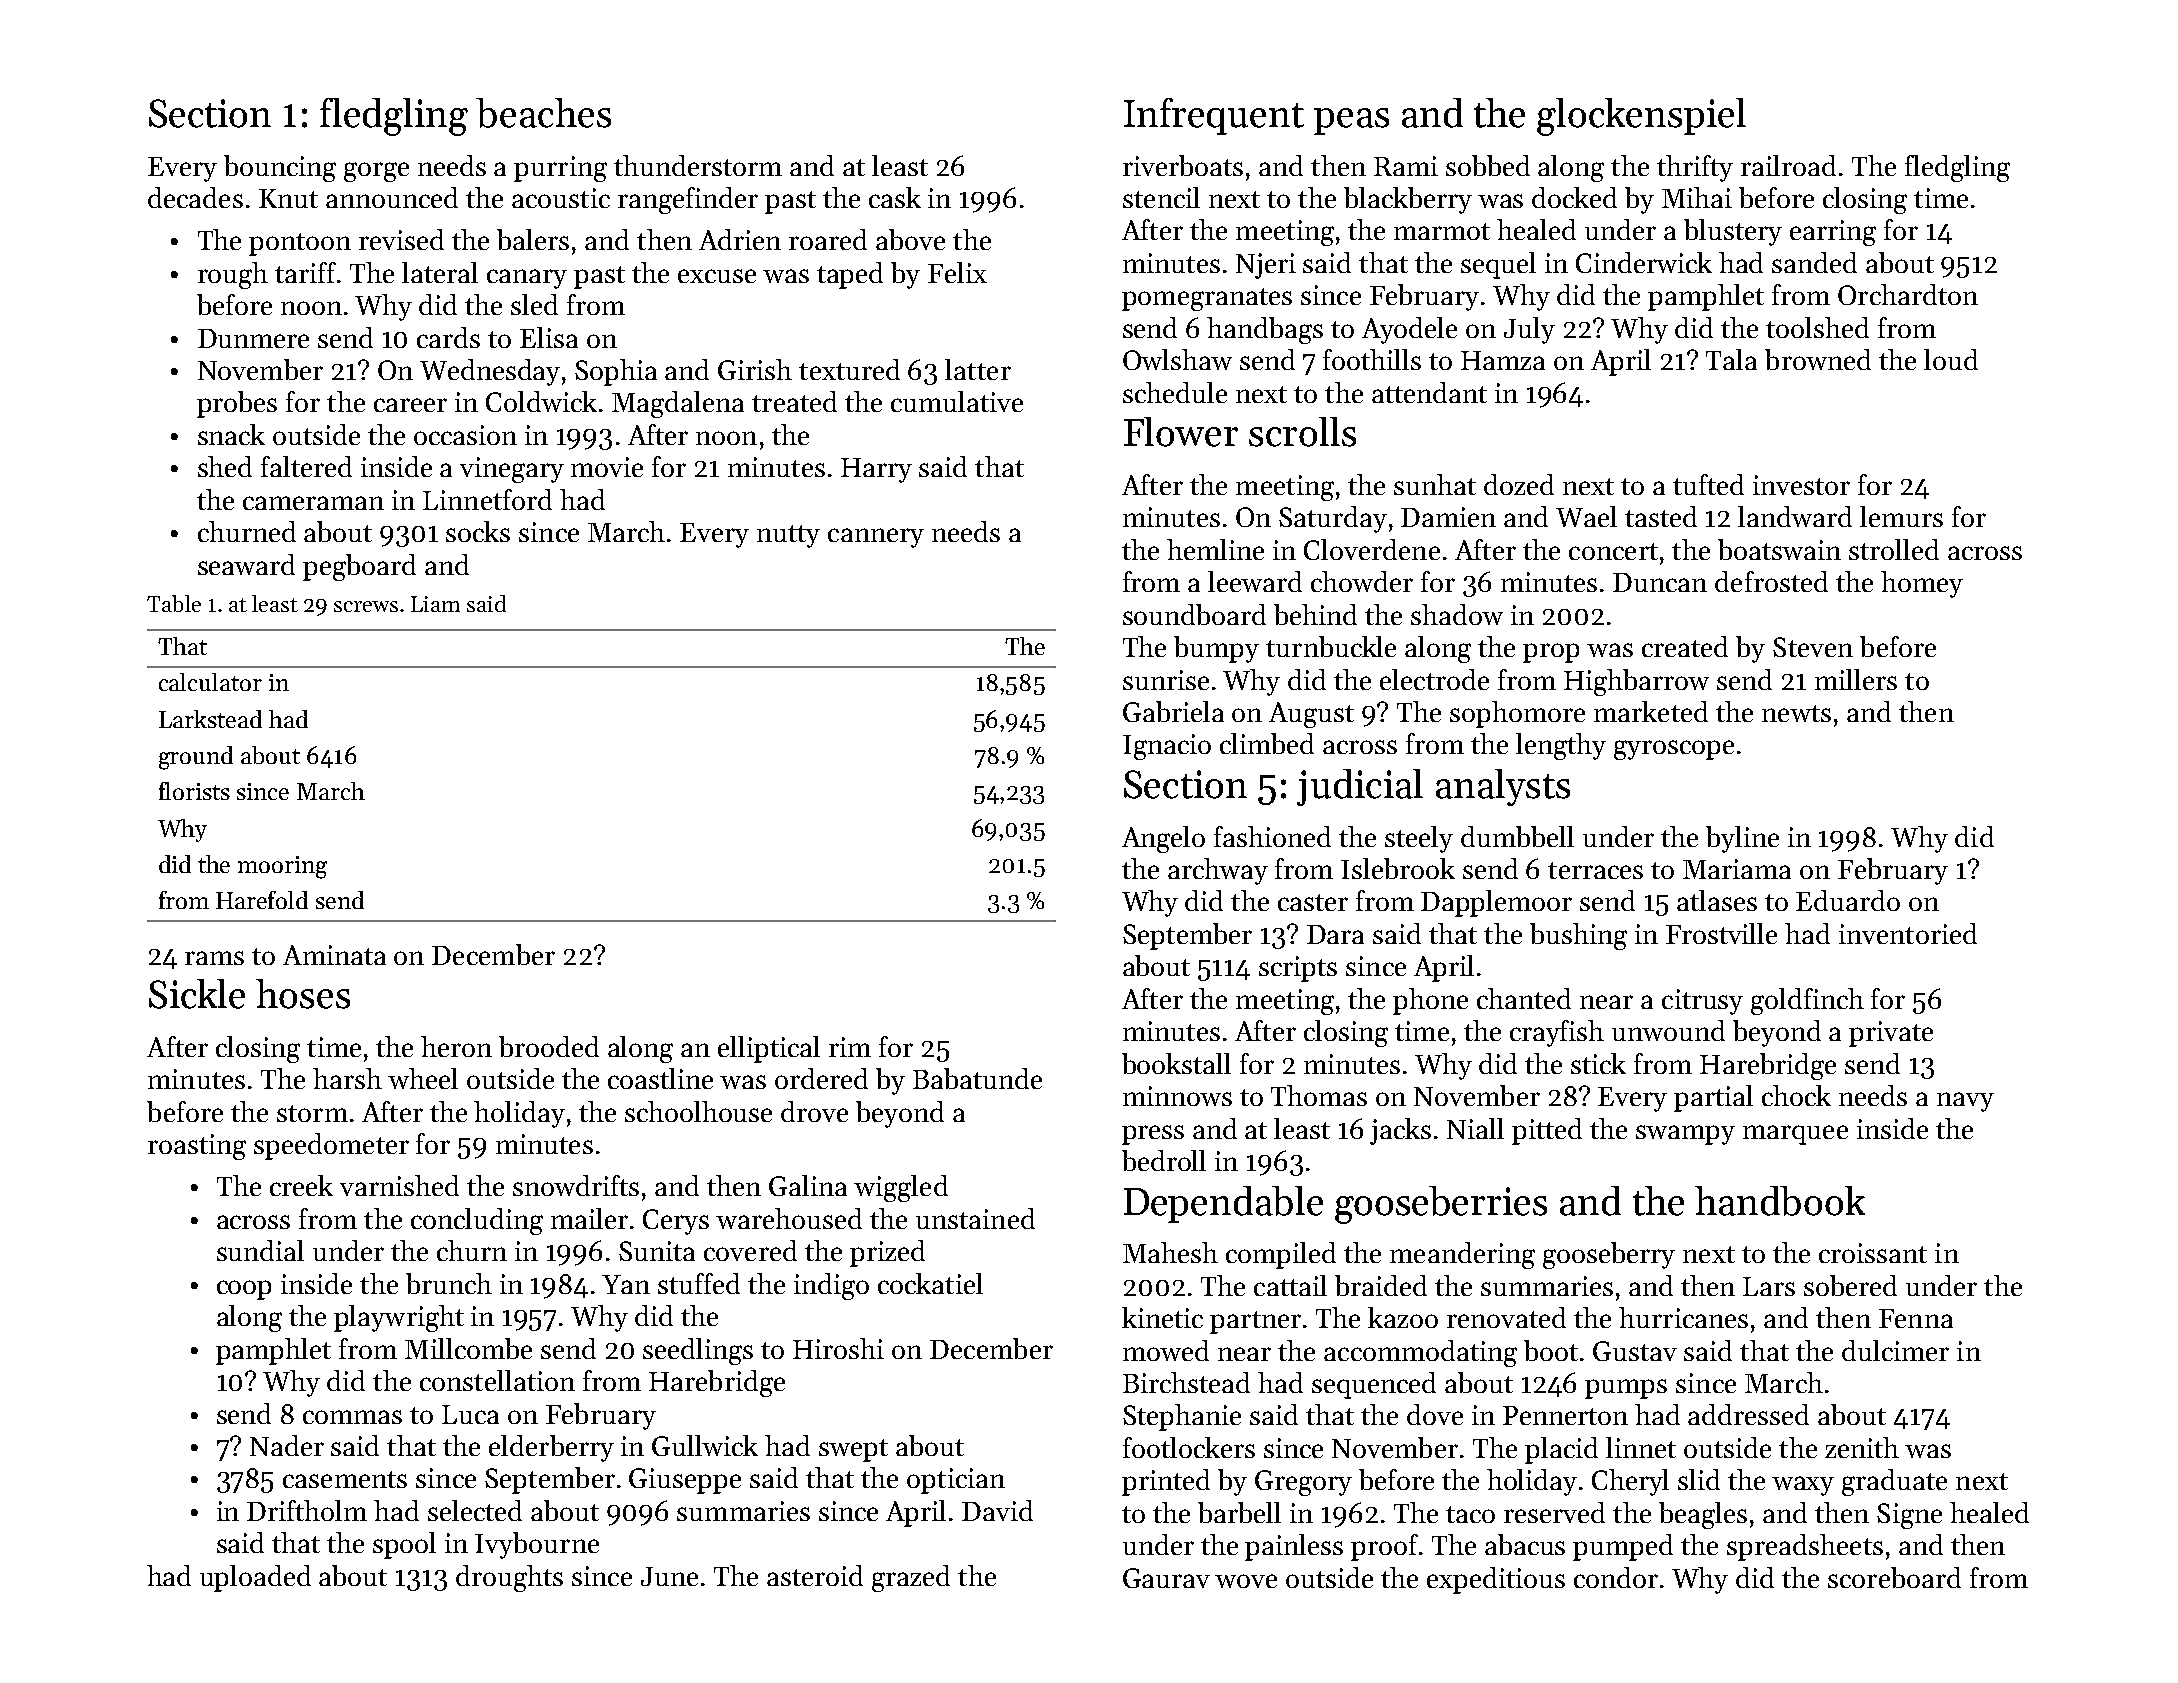 The width and height of the screenshot is (2178, 1683). What do you see at coordinates (794, 401) in the screenshot?
I see `treated` at bounding box center [794, 401].
